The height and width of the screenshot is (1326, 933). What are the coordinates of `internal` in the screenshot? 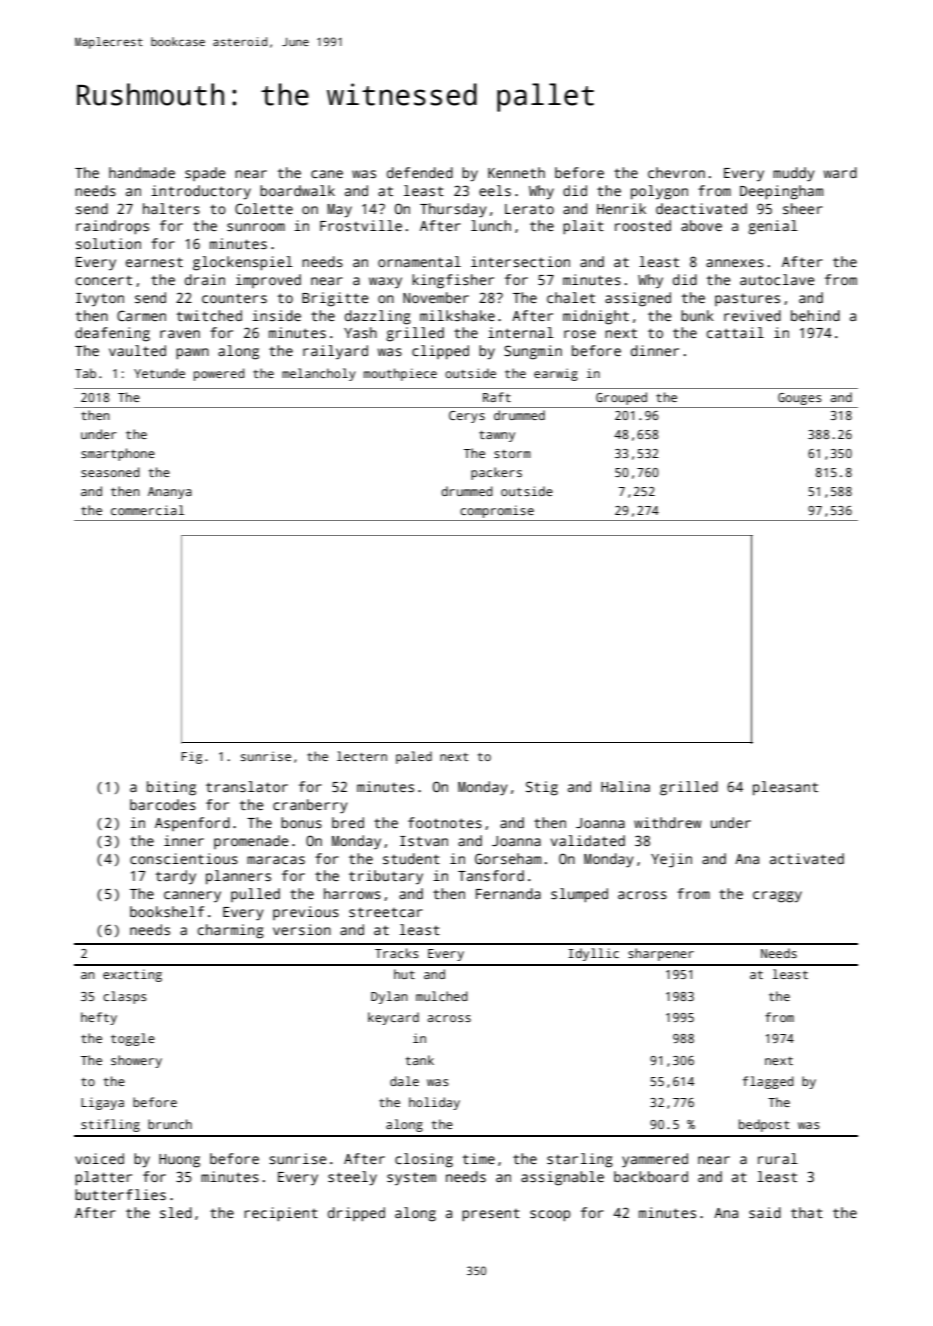 It's located at (521, 332).
